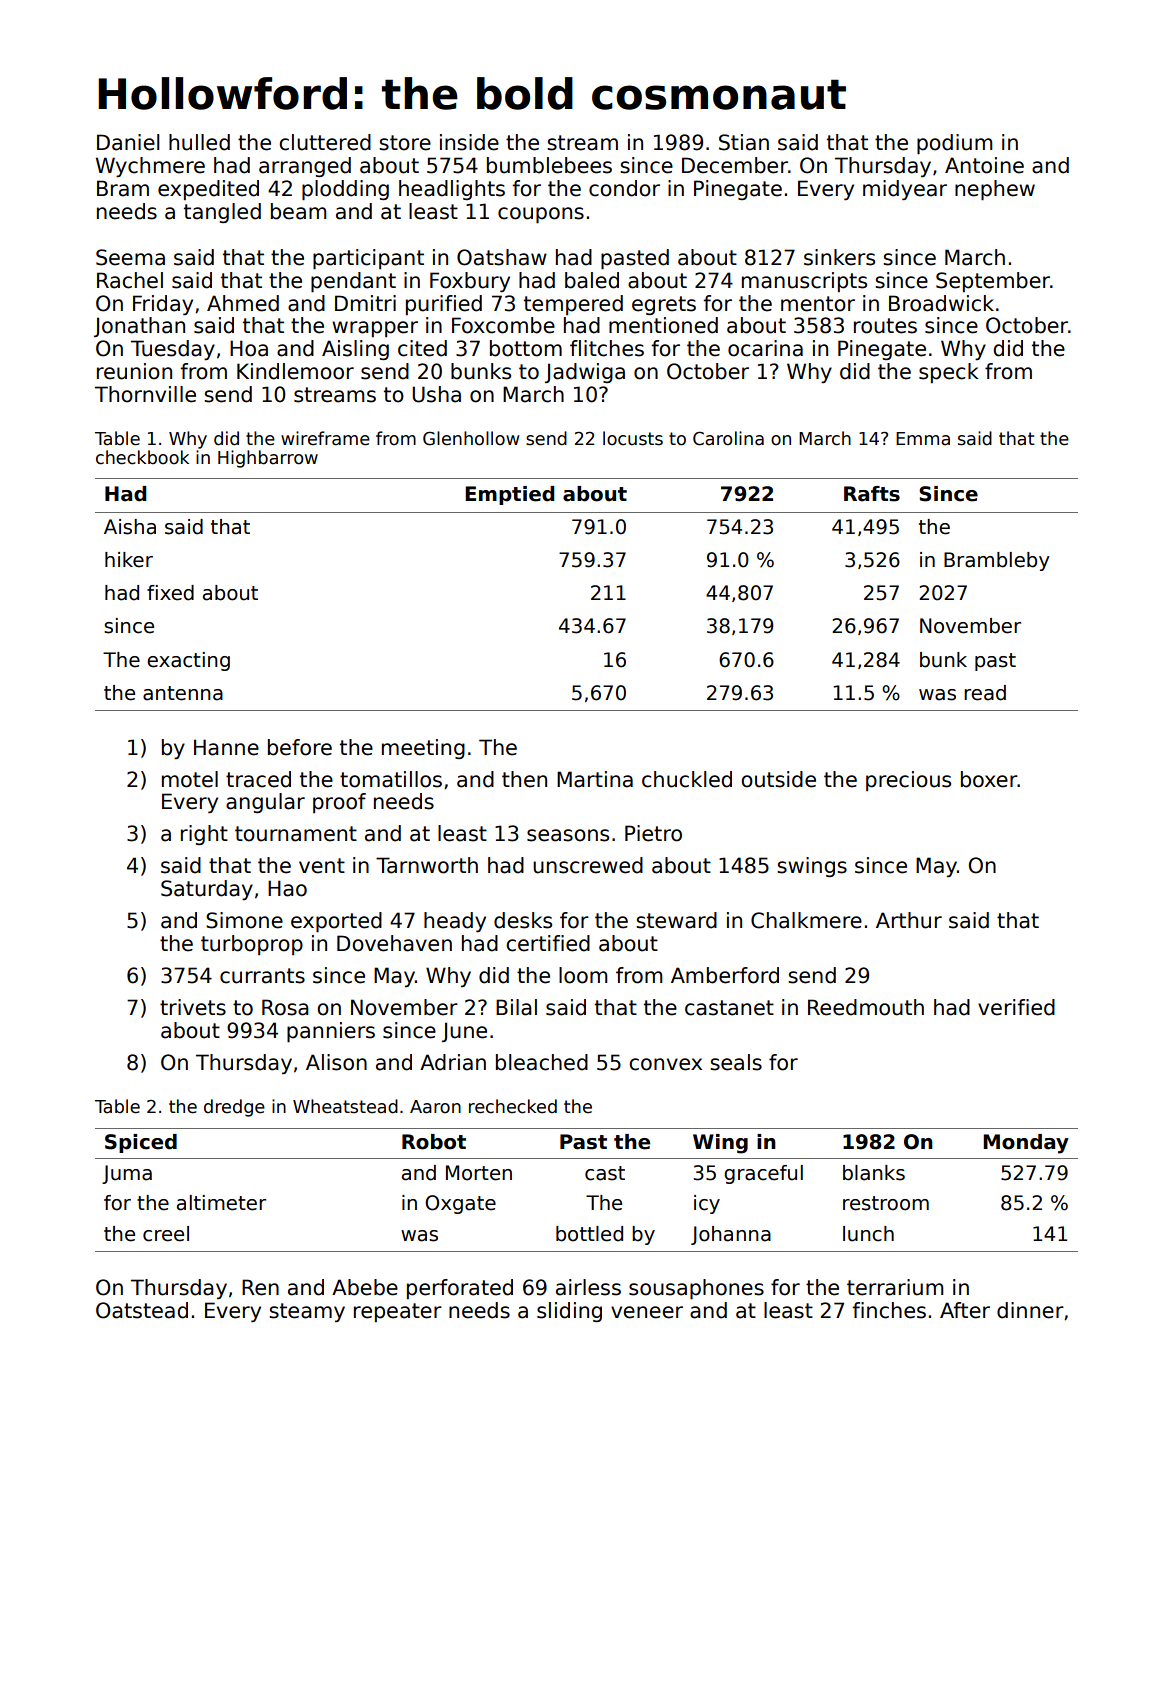 This image has height=1699, width=1173. What do you see at coordinates (731, 1235) in the image?
I see `Johanna` at bounding box center [731, 1235].
